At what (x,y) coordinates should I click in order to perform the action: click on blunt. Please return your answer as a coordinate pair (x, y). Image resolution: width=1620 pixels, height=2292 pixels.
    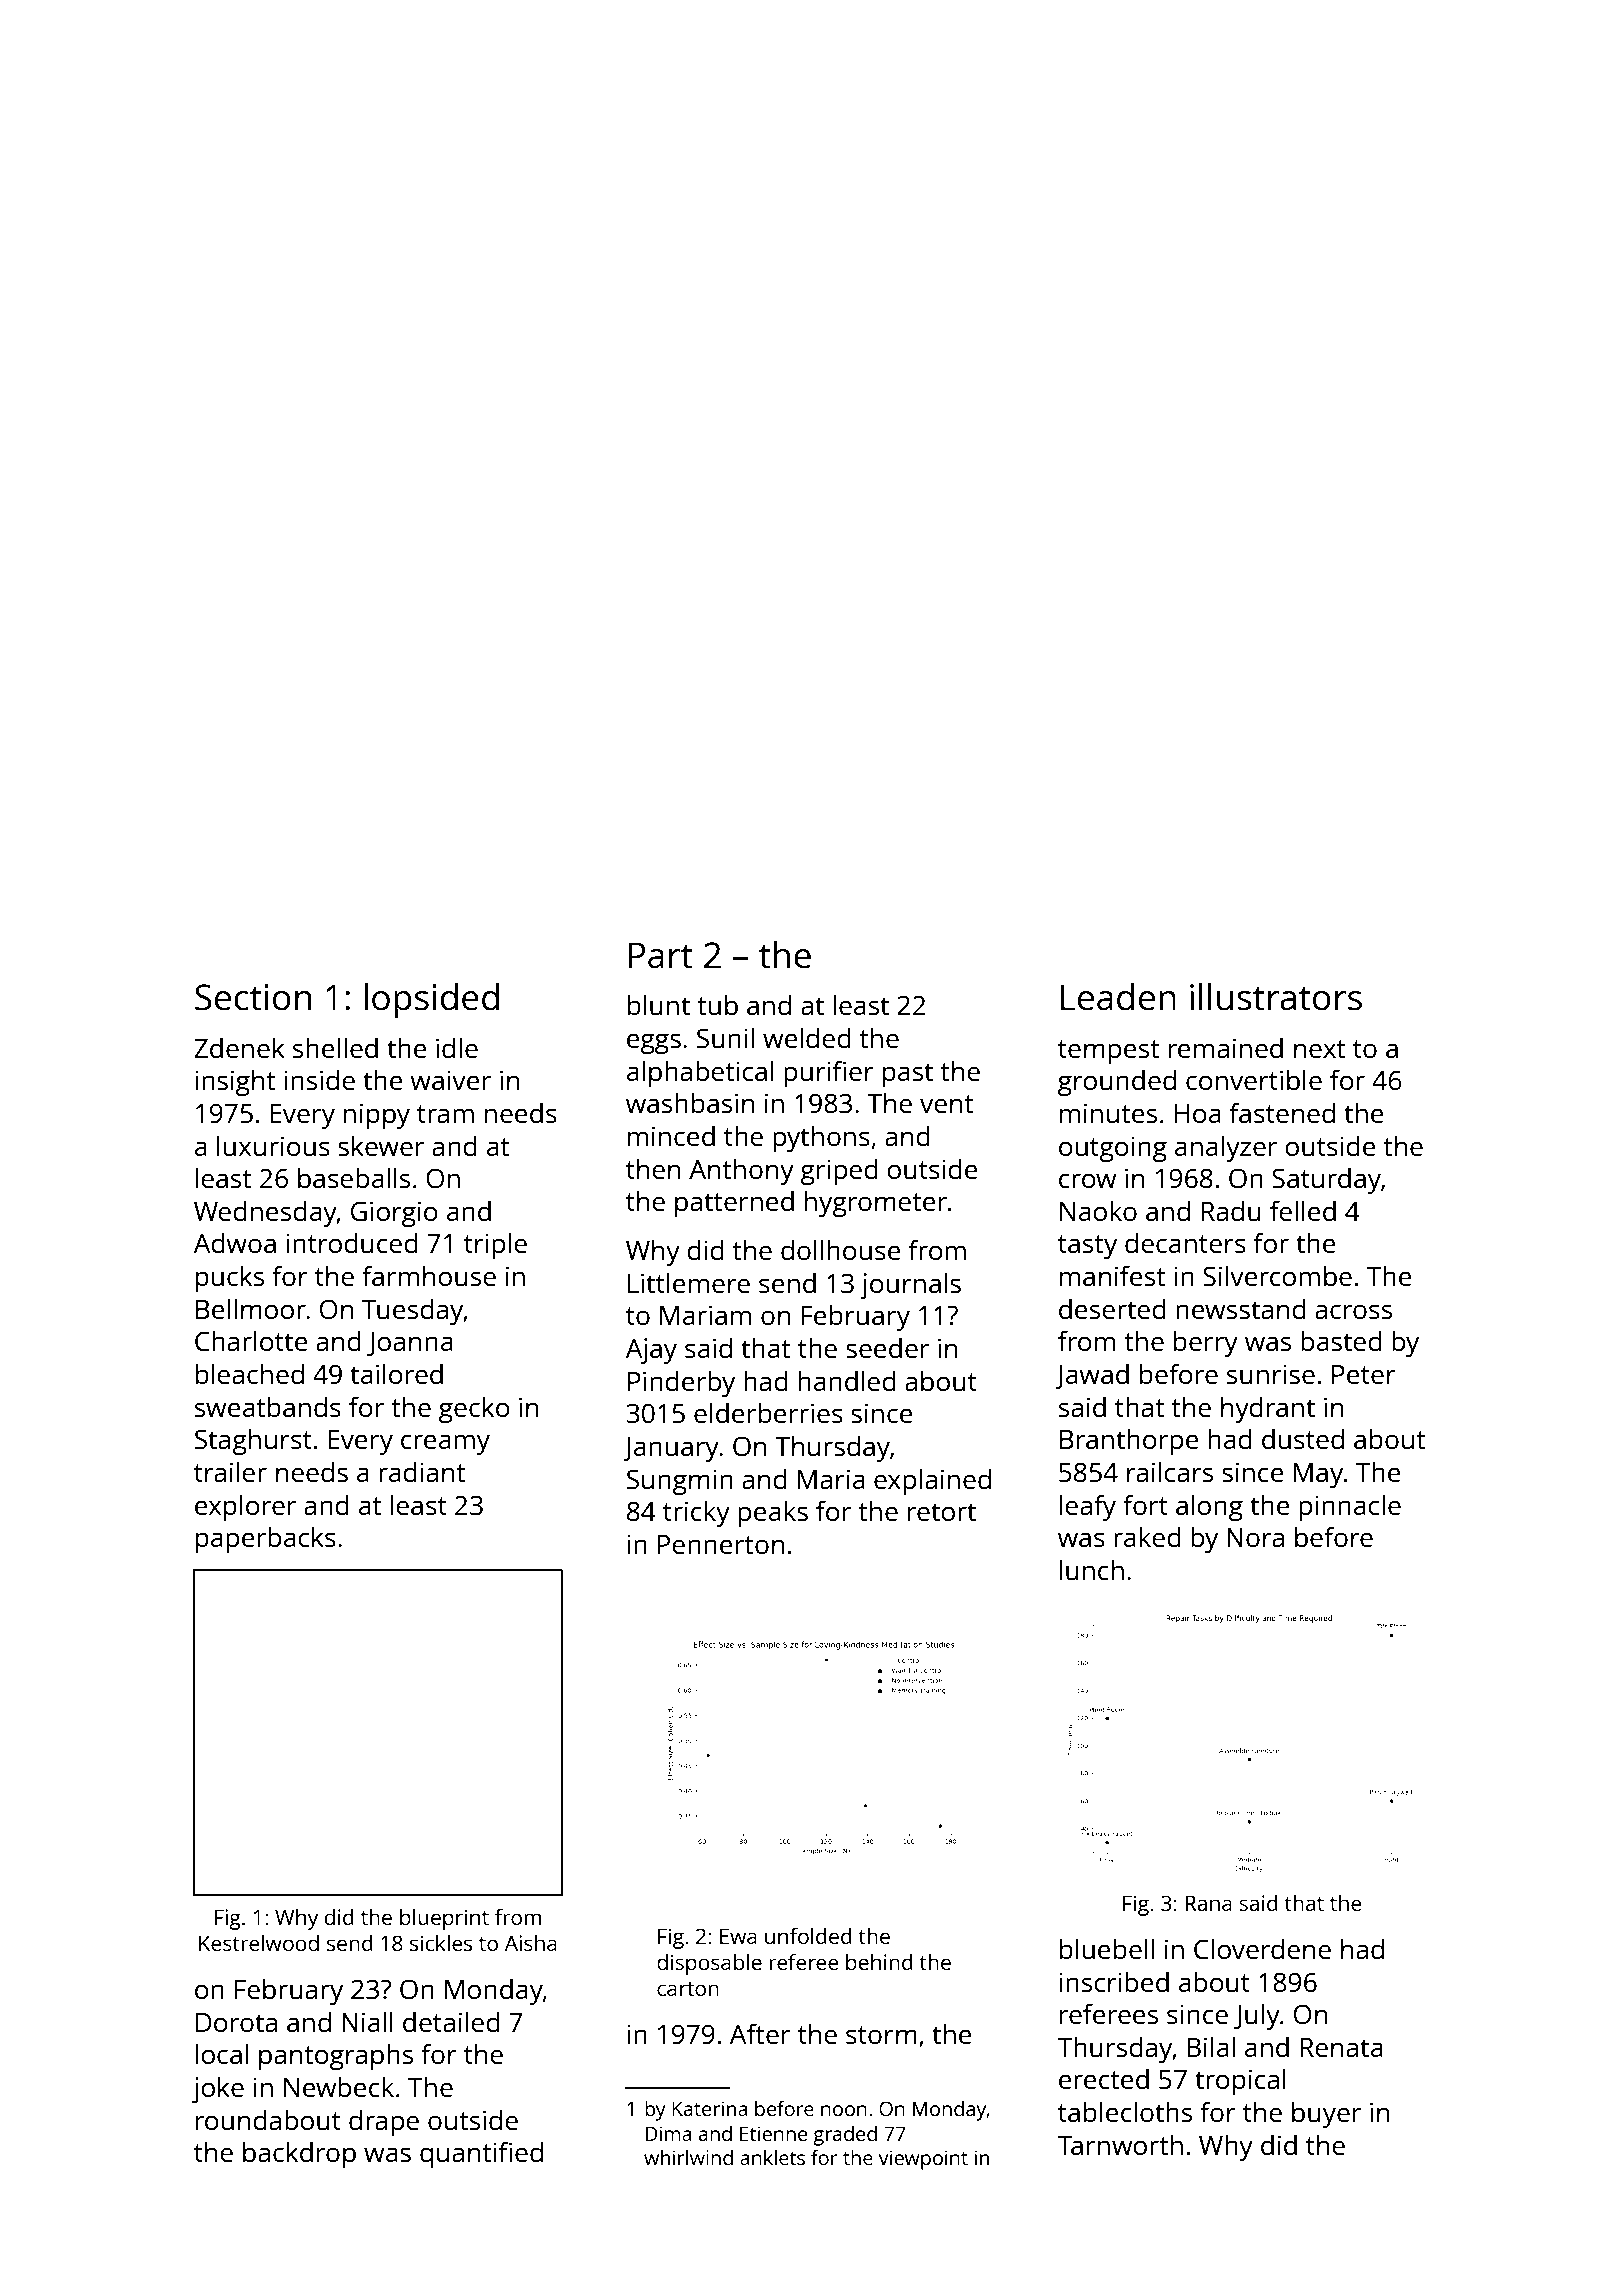
    Looking at the image, I should click on (659, 1004).
